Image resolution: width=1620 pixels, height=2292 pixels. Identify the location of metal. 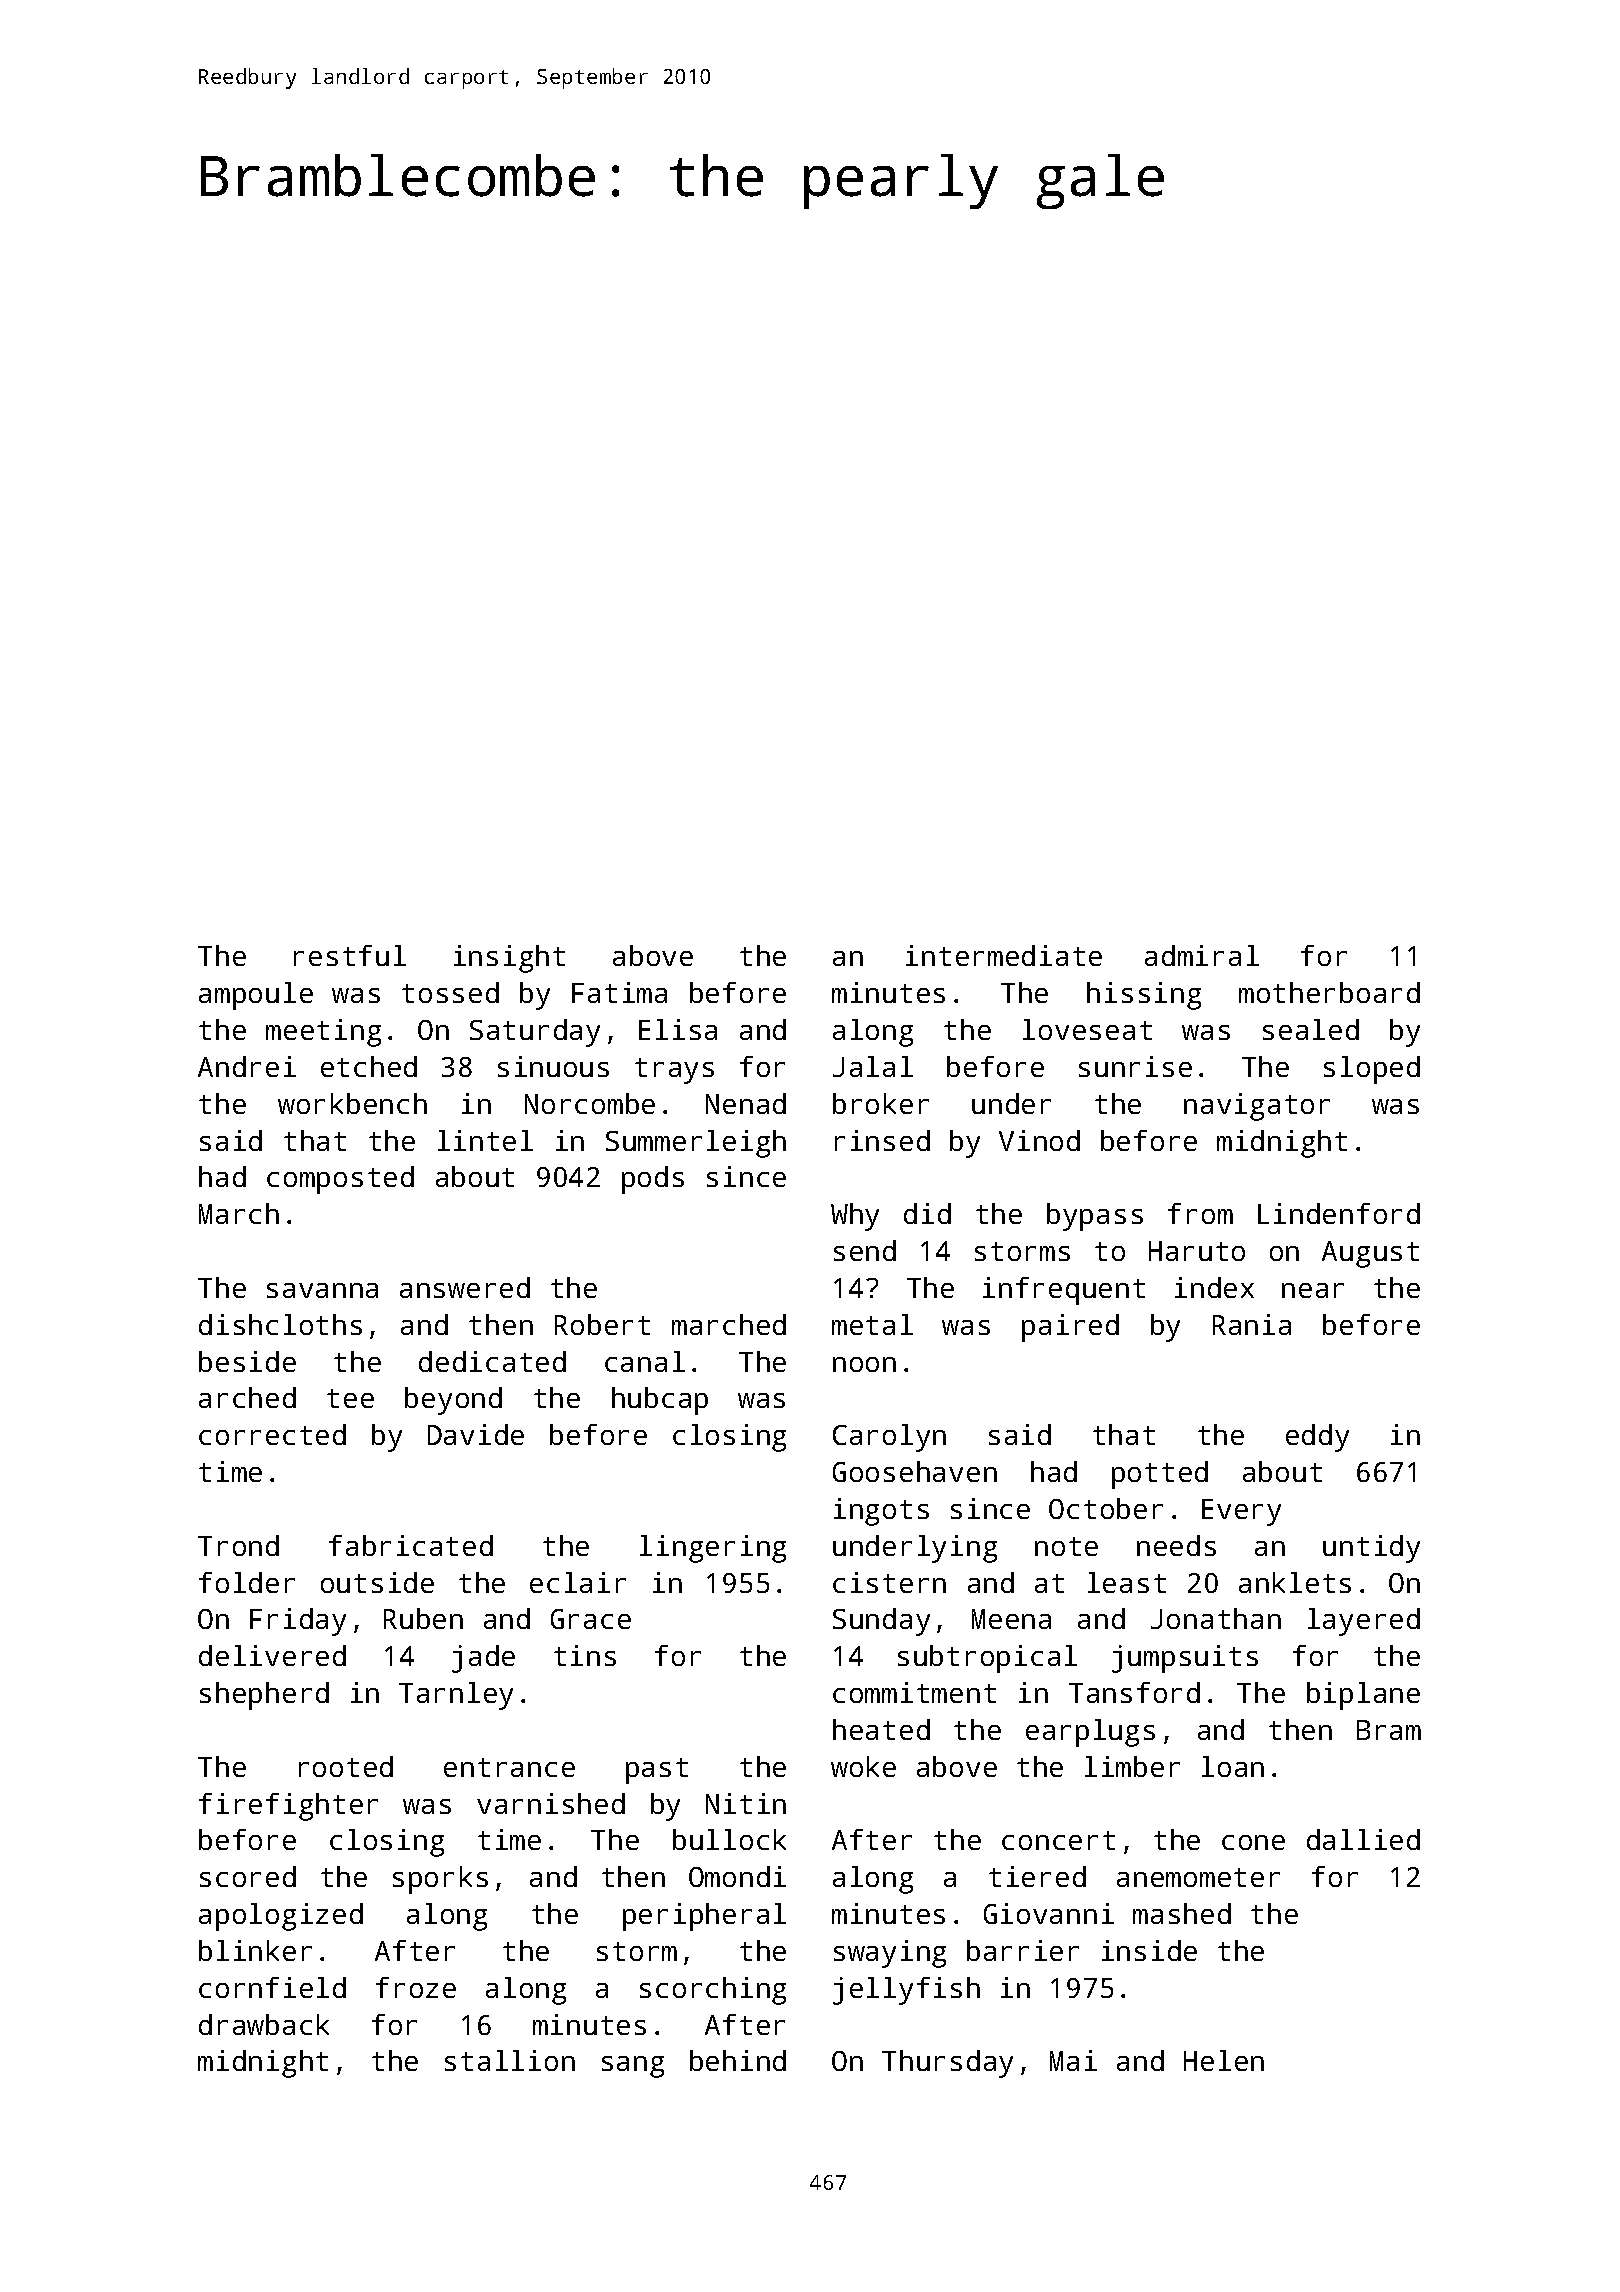
(872, 1324).
